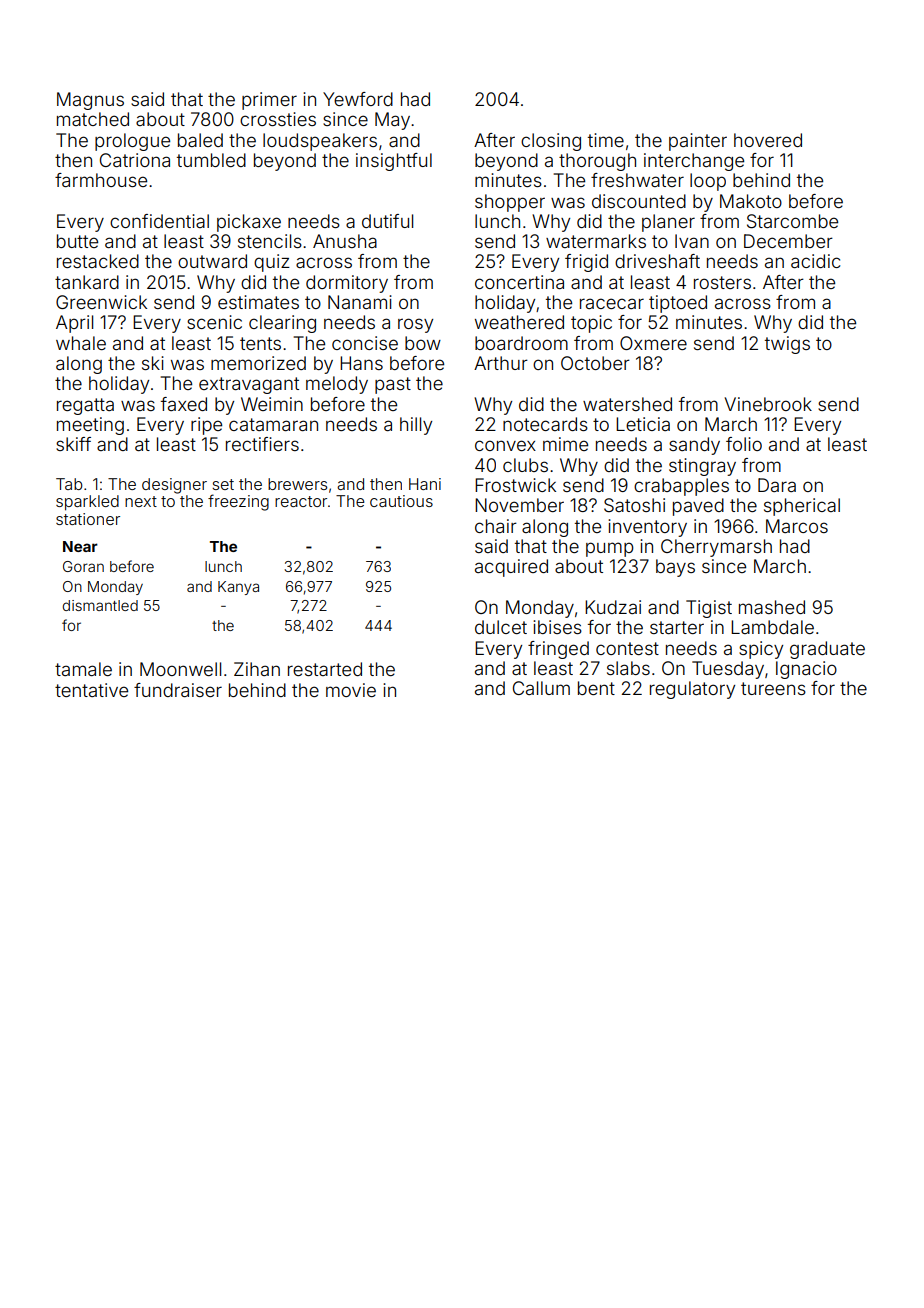 The image size is (924, 1308). I want to click on reactor, so click(301, 501).
